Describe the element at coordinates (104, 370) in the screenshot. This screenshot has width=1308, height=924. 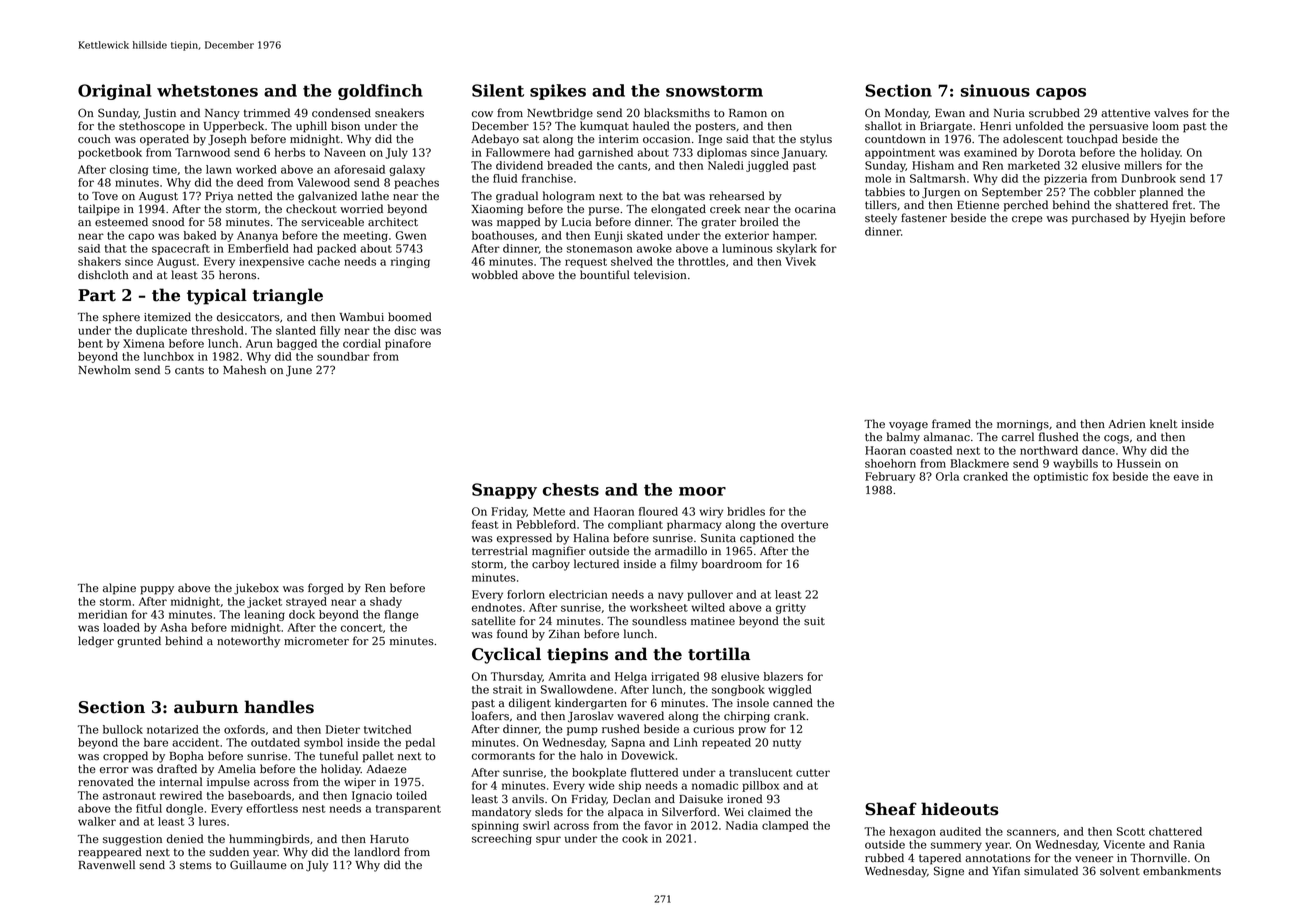
I see `Newholm` at that location.
